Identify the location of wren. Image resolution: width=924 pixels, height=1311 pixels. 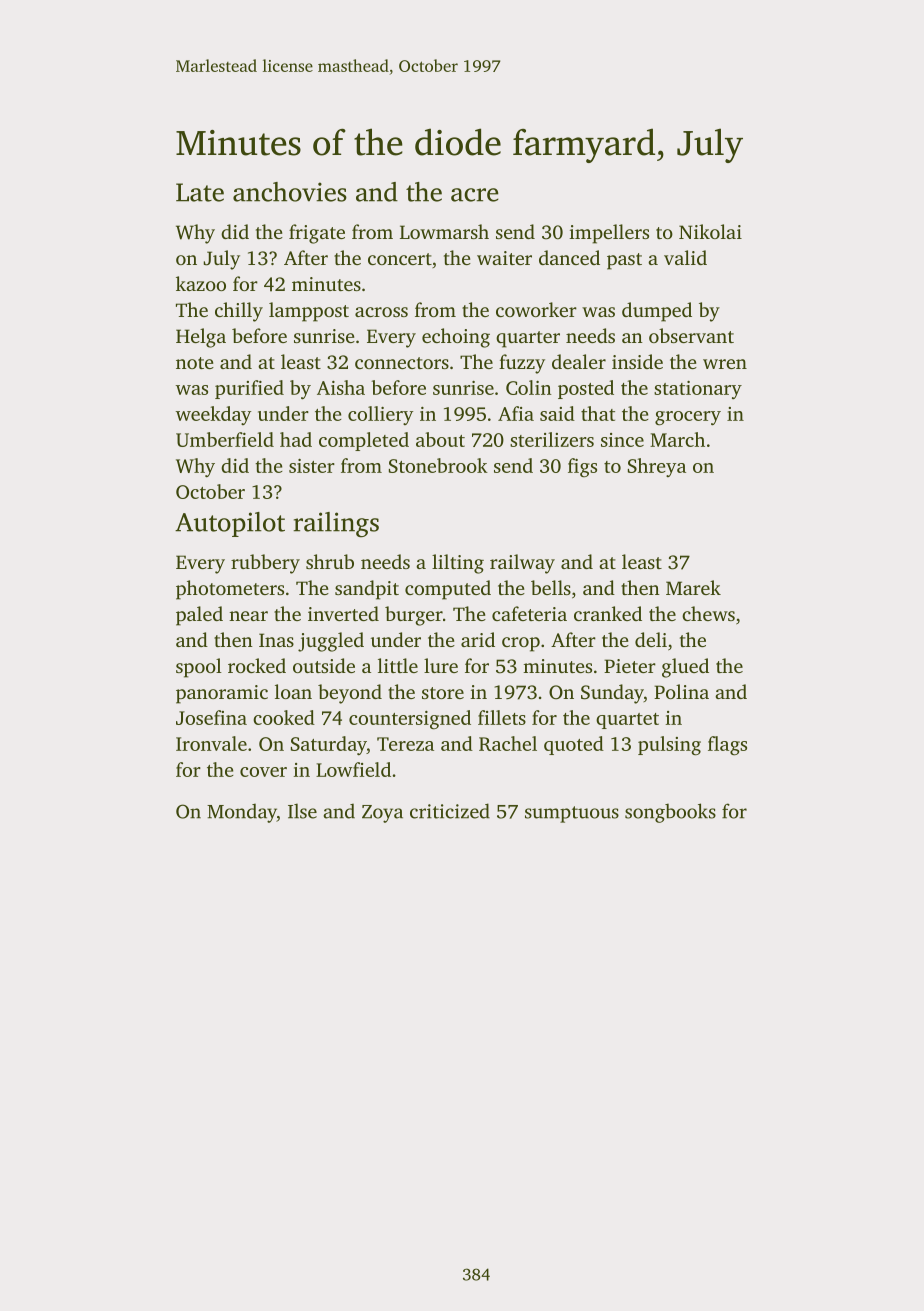
(725, 364).
